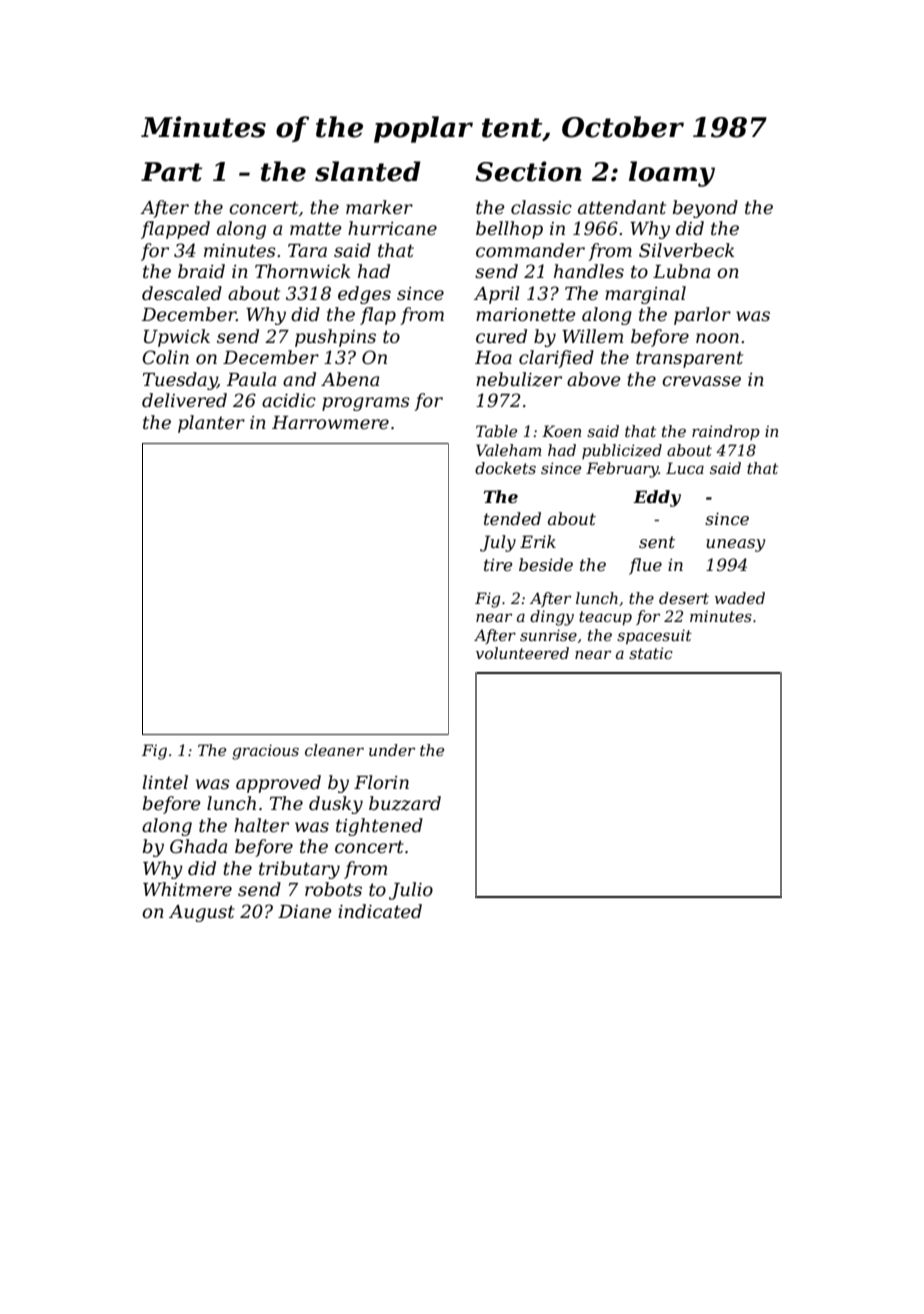 The image size is (924, 1314). What do you see at coordinates (165, 782) in the screenshot?
I see `lintel` at bounding box center [165, 782].
